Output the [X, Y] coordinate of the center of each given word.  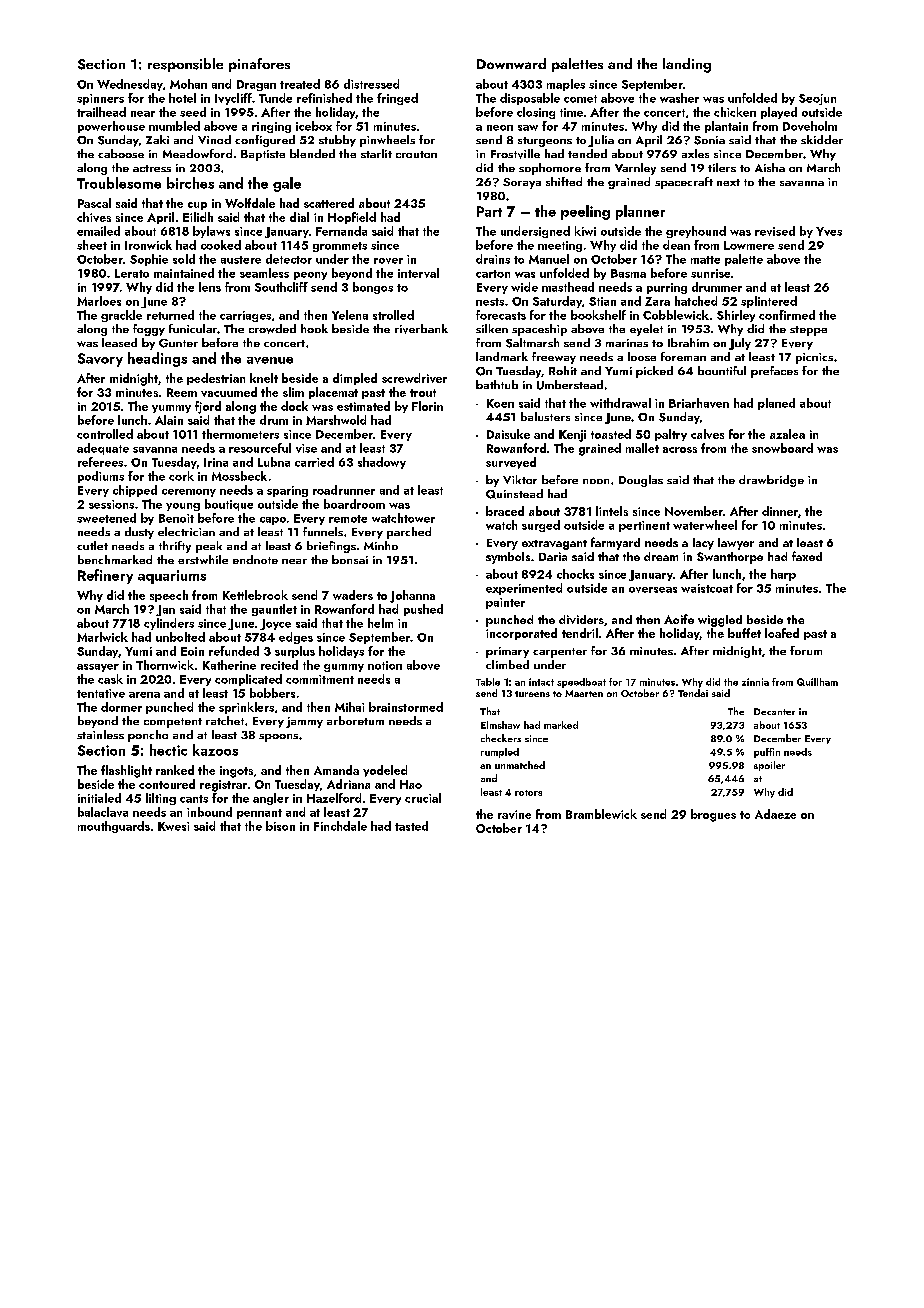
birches [190, 183]
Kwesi [173, 826]
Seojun [817, 99]
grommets [340, 247]
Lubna [274, 462]
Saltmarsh [532, 343]
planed [776, 404]
